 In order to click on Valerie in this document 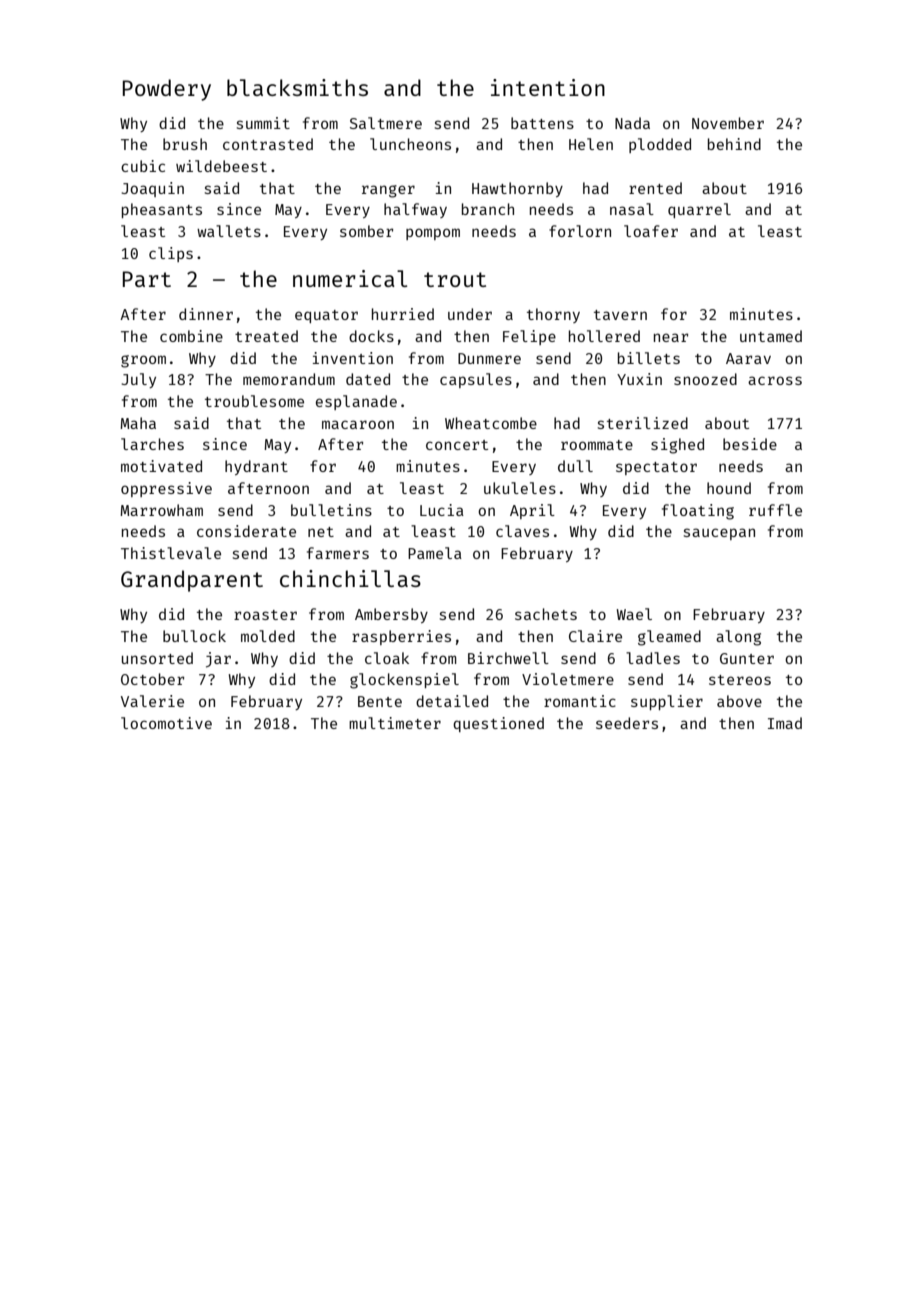, I will do `click(152, 701)`.
